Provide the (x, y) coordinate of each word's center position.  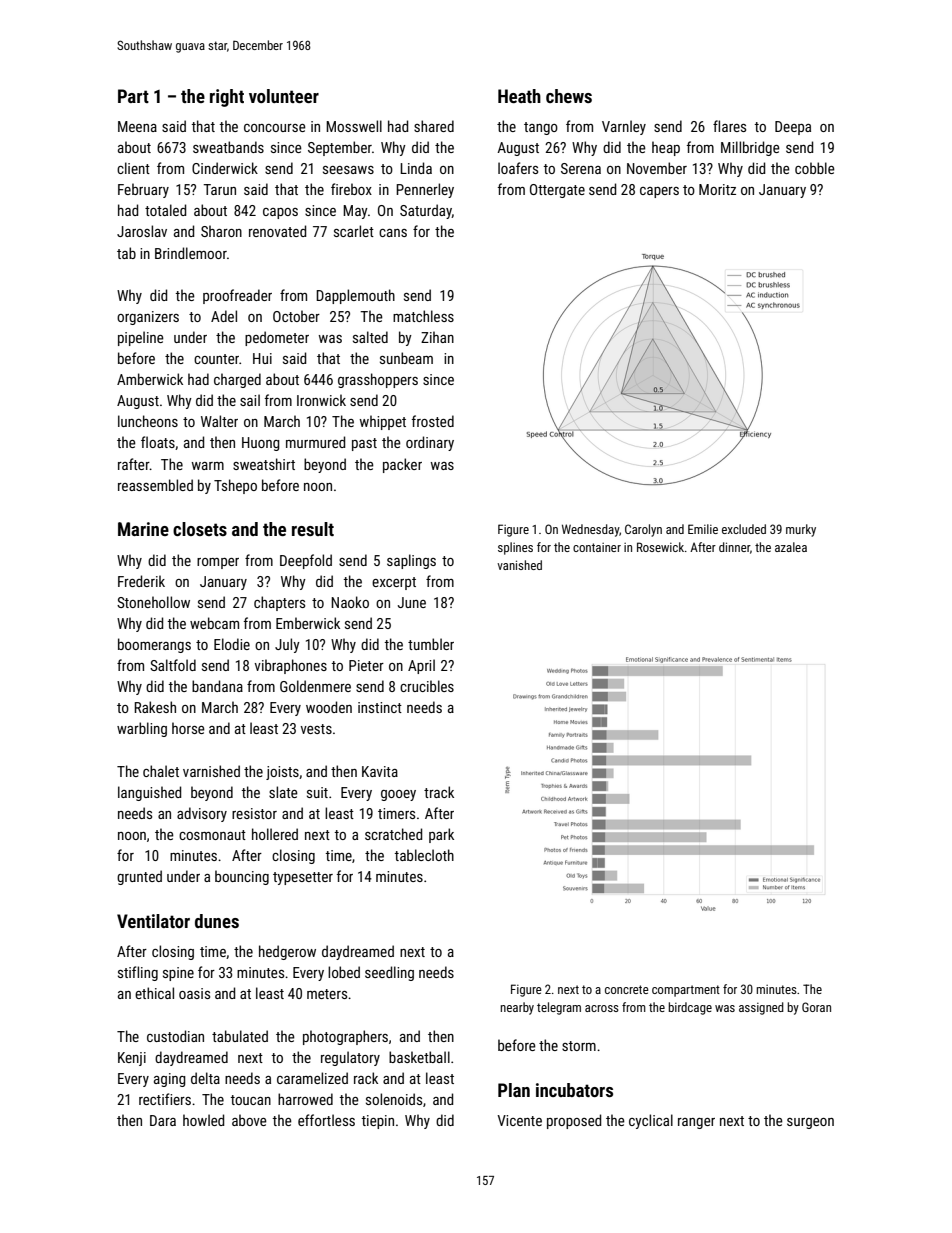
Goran (816, 1007)
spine (178, 974)
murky (801, 530)
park (441, 835)
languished (149, 793)
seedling (389, 973)
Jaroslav (142, 231)
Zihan (437, 337)
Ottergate (557, 191)
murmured (315, 442)
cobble (815, 168)
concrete (627, 989)
